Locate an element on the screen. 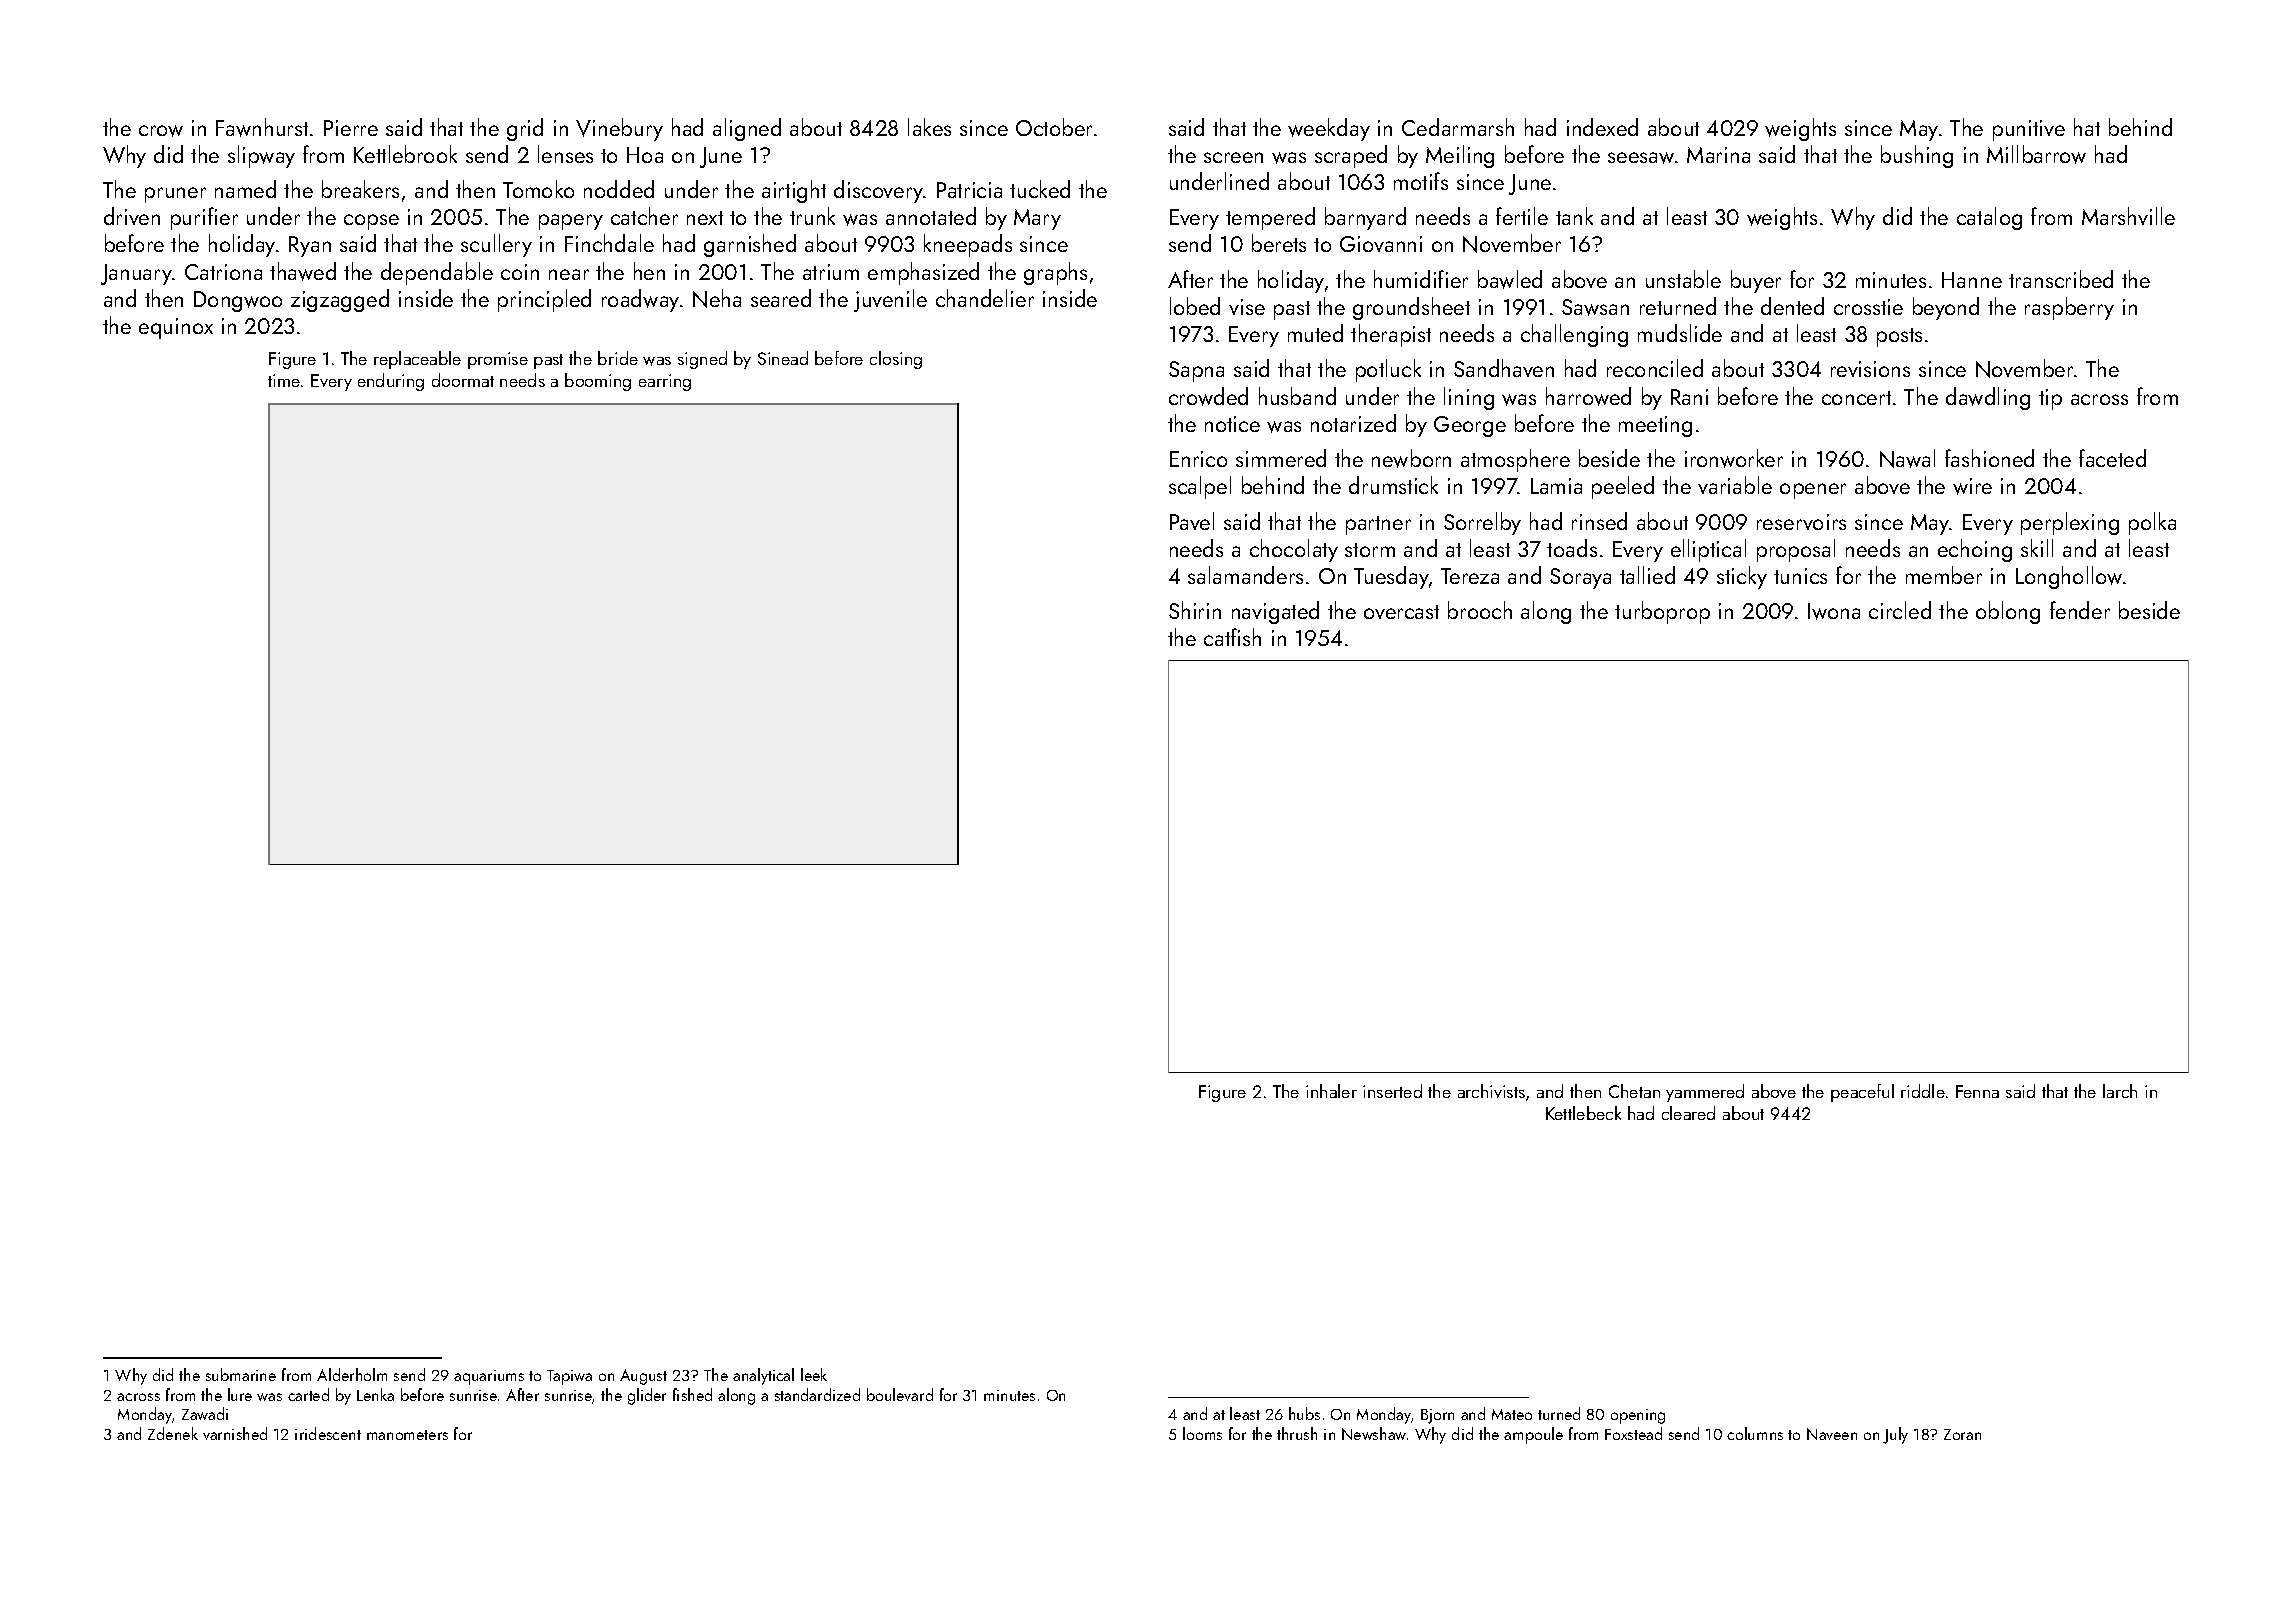  Fawnhurst is located at coordinates (262, 127).
